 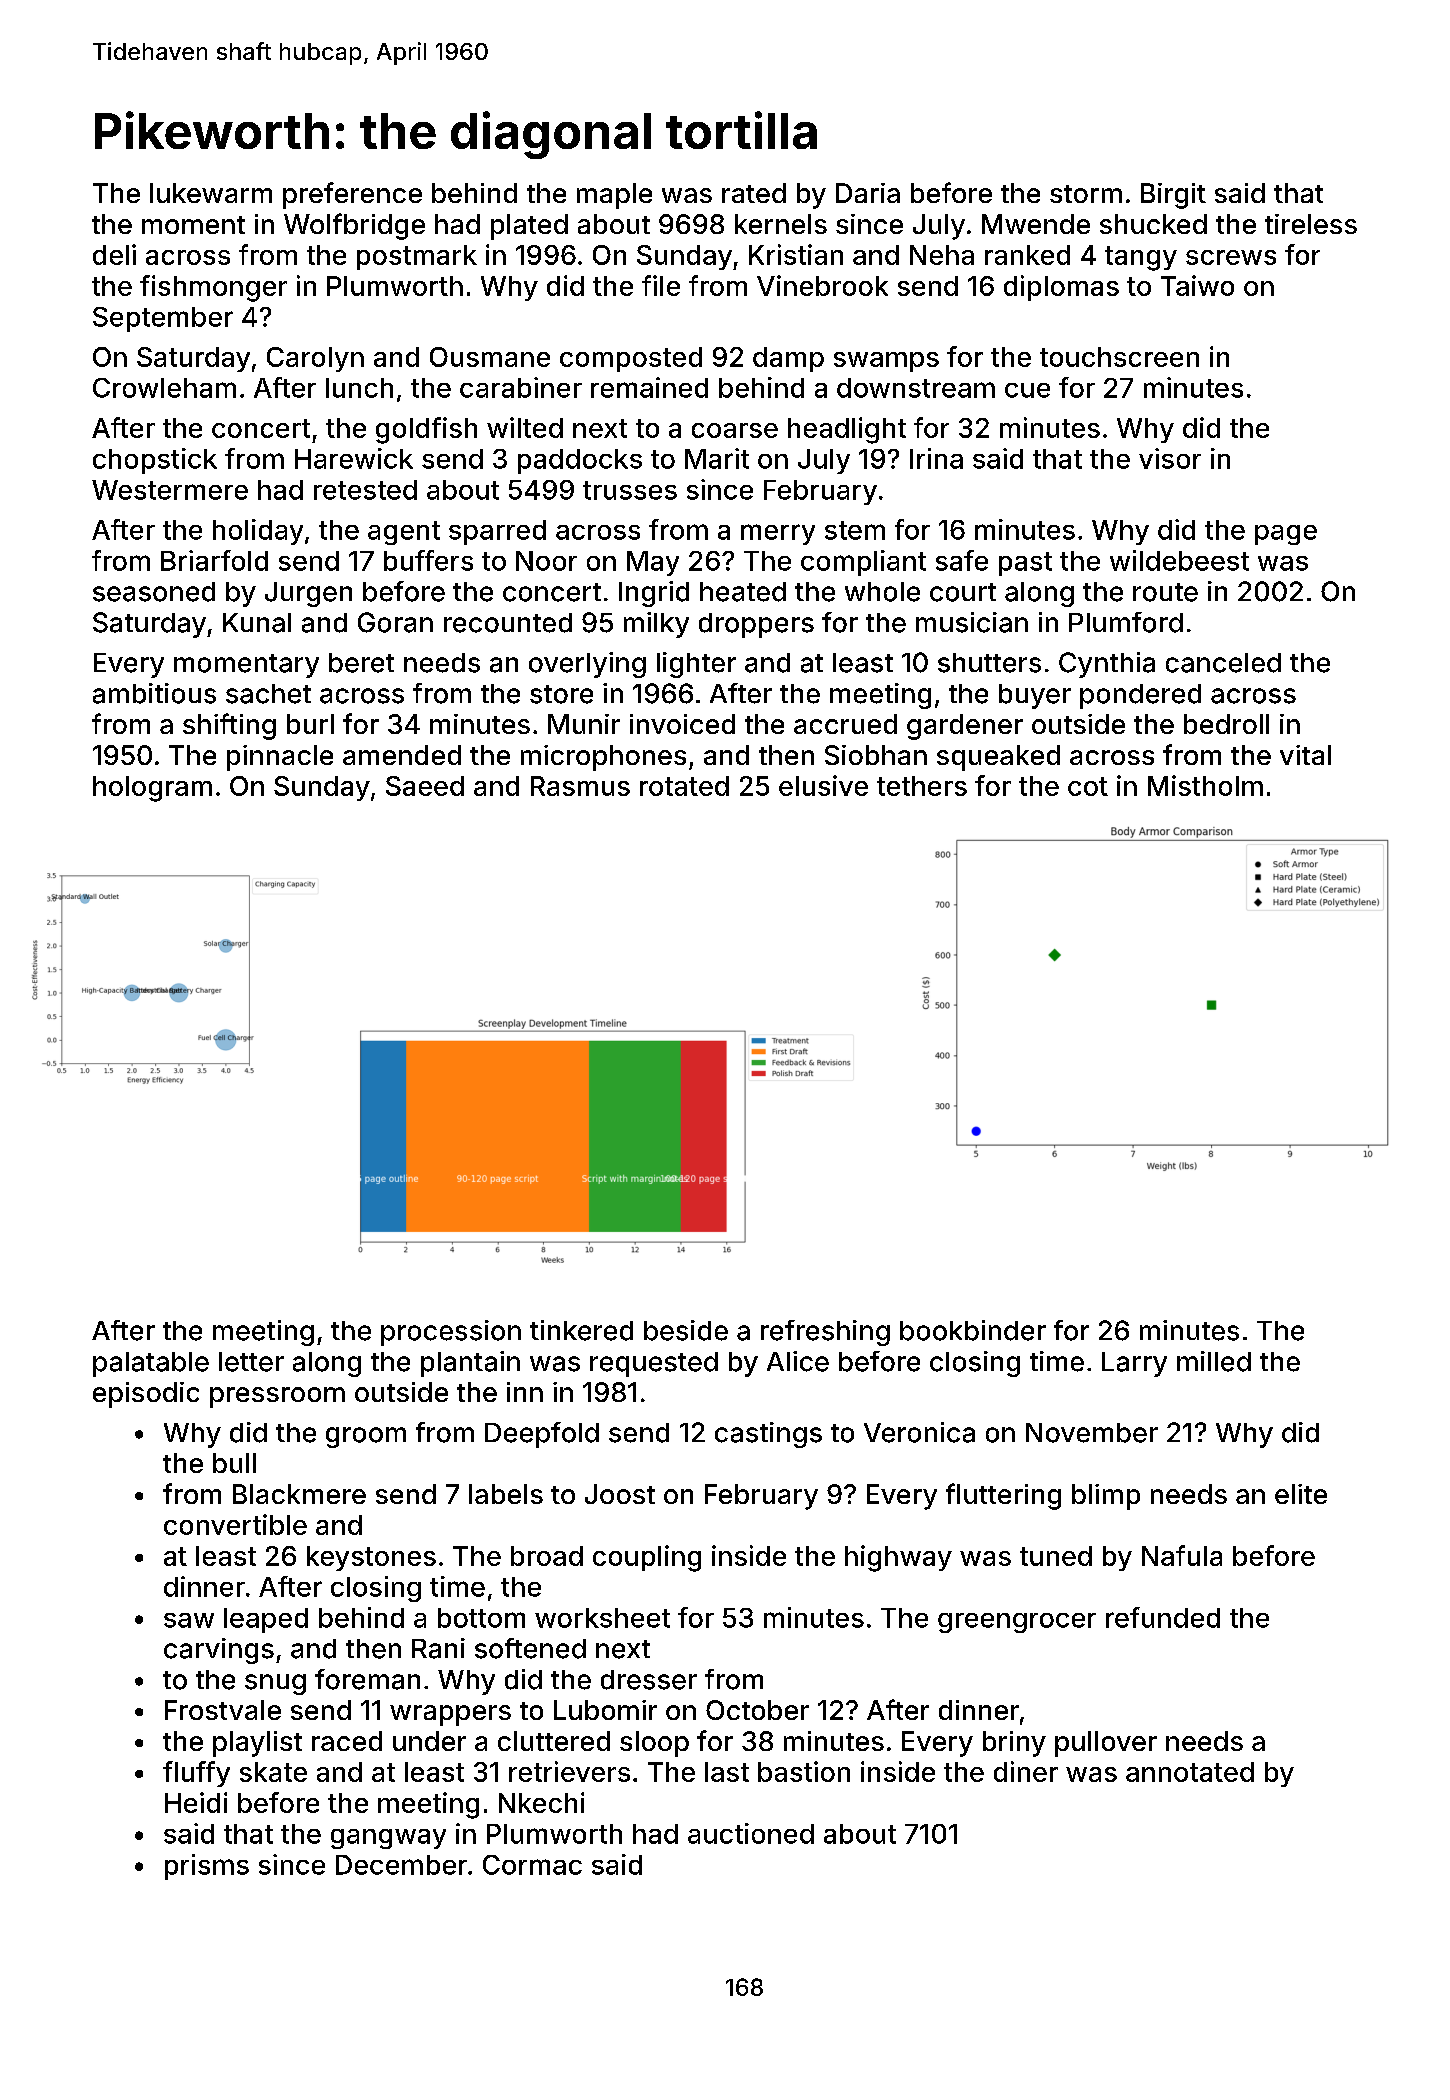 What do you see at coordinates (1106, 1744) in the page?
I see `pullover` at bounding box center [1106, 1744].
